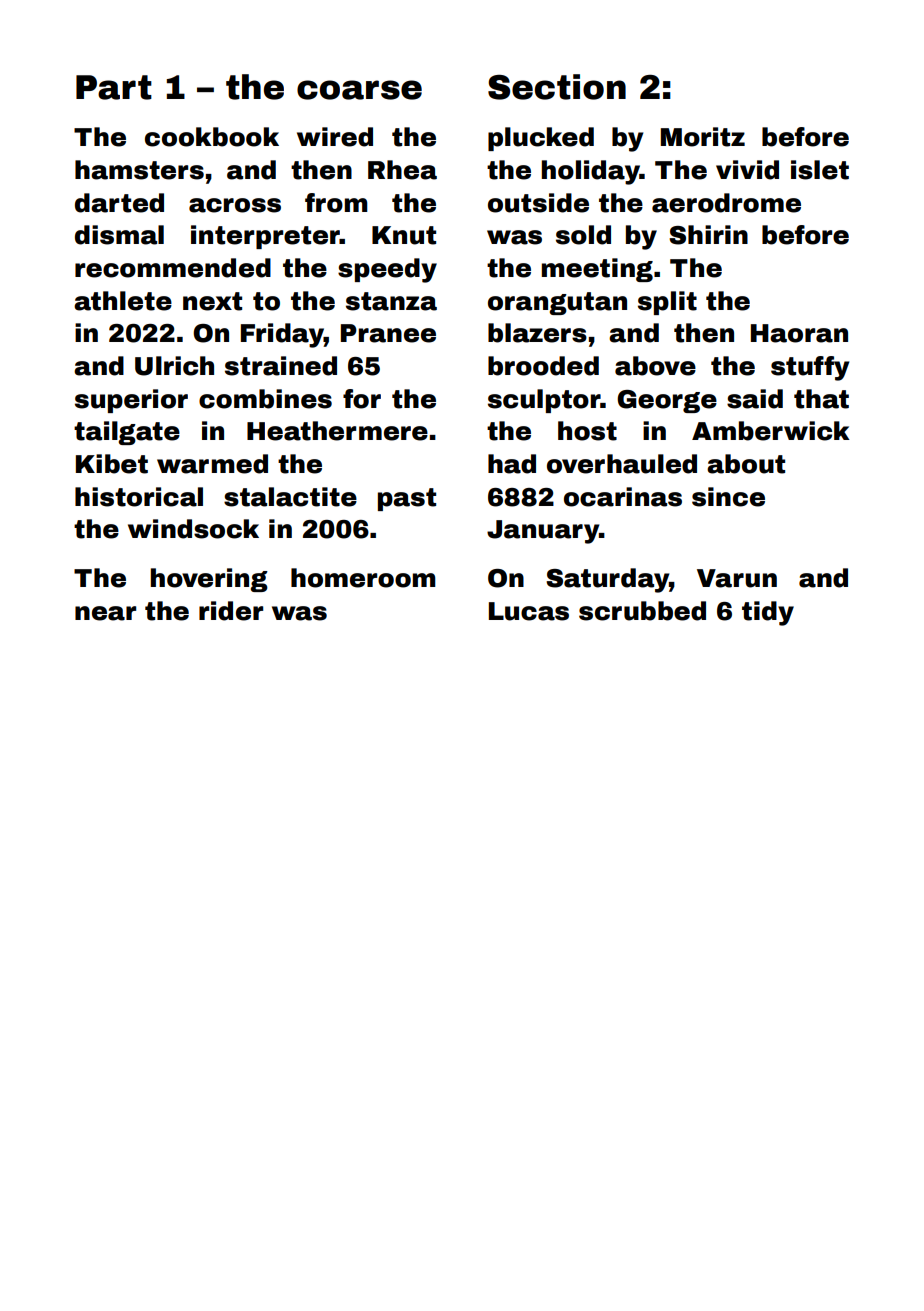 The image size is (924, 1311). I want to click on Lucas, so click(529, 611).
